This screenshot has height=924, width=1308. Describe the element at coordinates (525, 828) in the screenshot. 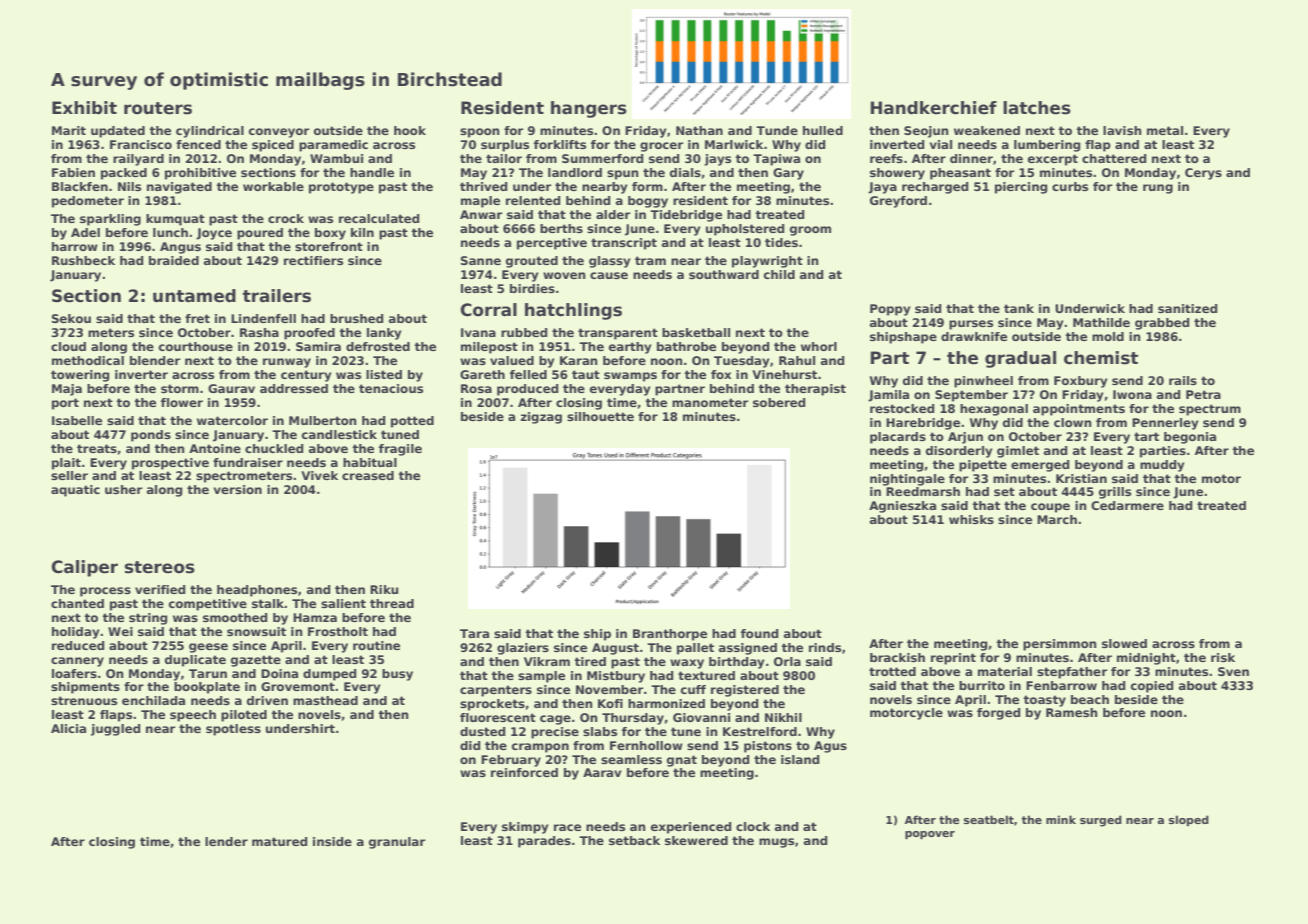

I see `skimpy` at that location.
